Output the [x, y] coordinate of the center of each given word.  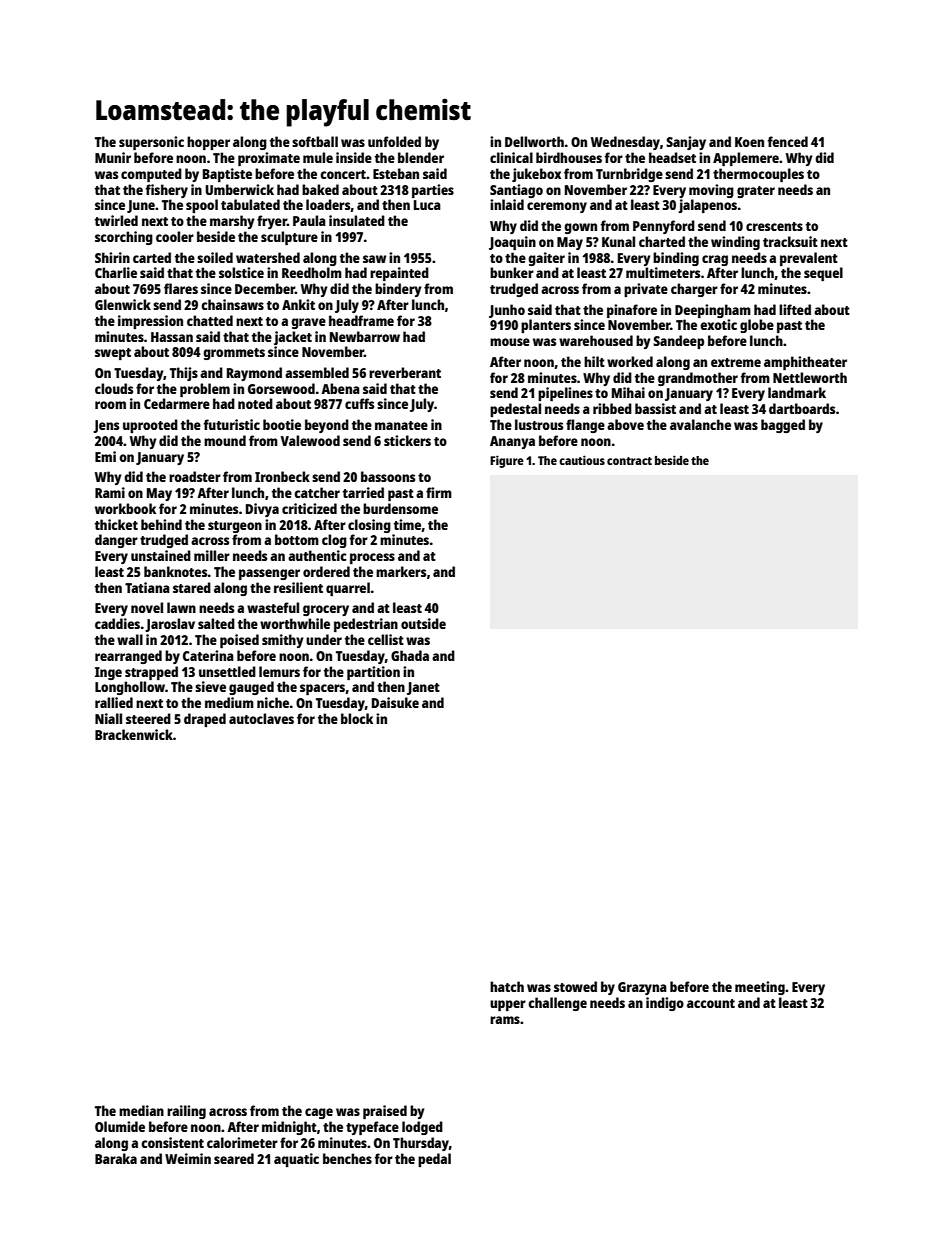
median [141, 1110]
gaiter [546, 259]
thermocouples [758, 175]
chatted [210, 320]
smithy [283, 641]
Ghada [410, 655]
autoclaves [261, 718]
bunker [512, 272]
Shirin [112, 257]
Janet [423, 688]
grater [756, 192]
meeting [760, 988]
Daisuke [395, 702]
